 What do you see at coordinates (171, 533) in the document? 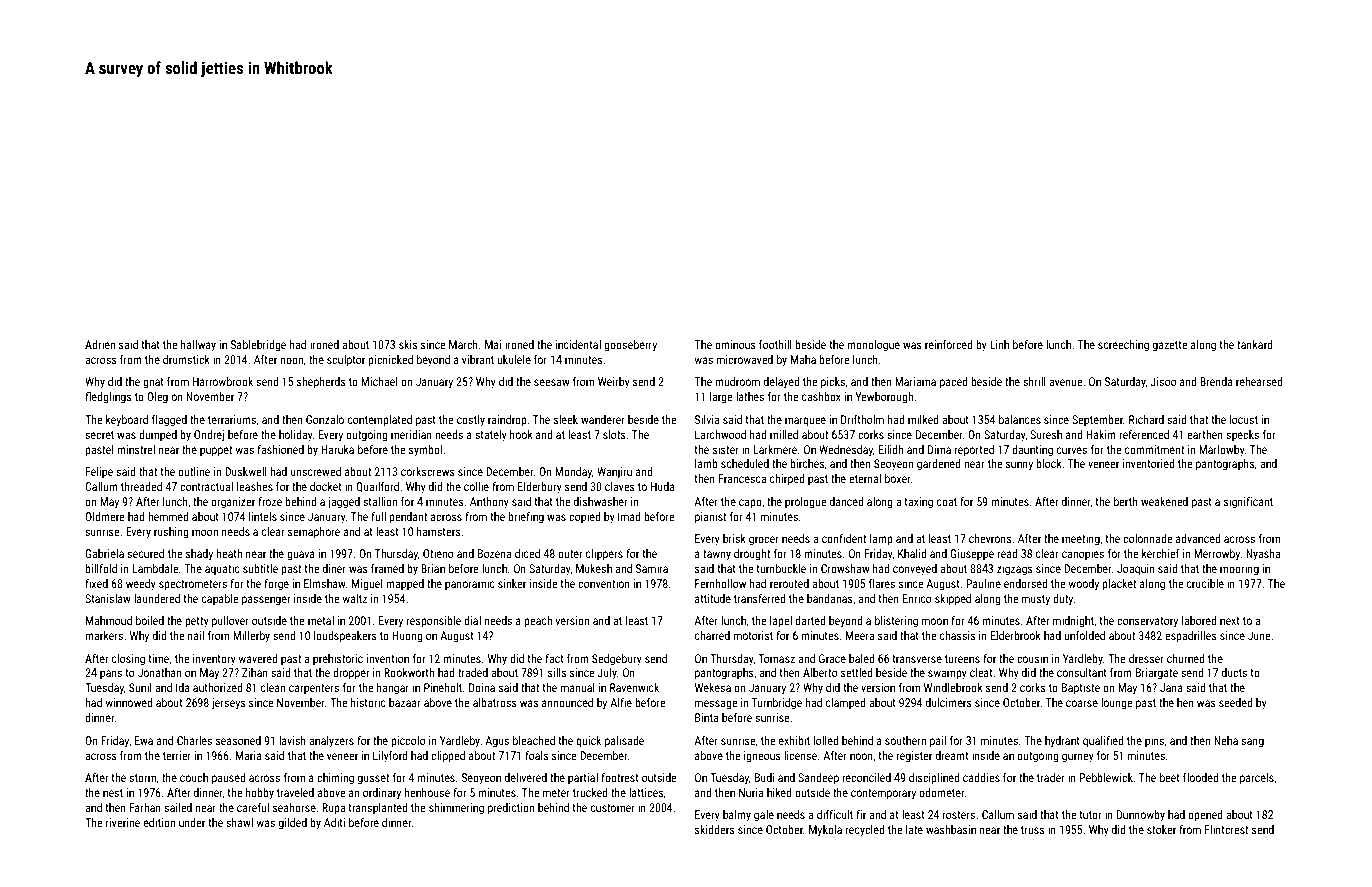
I see `rushing` at bounding box center [171, 533].
